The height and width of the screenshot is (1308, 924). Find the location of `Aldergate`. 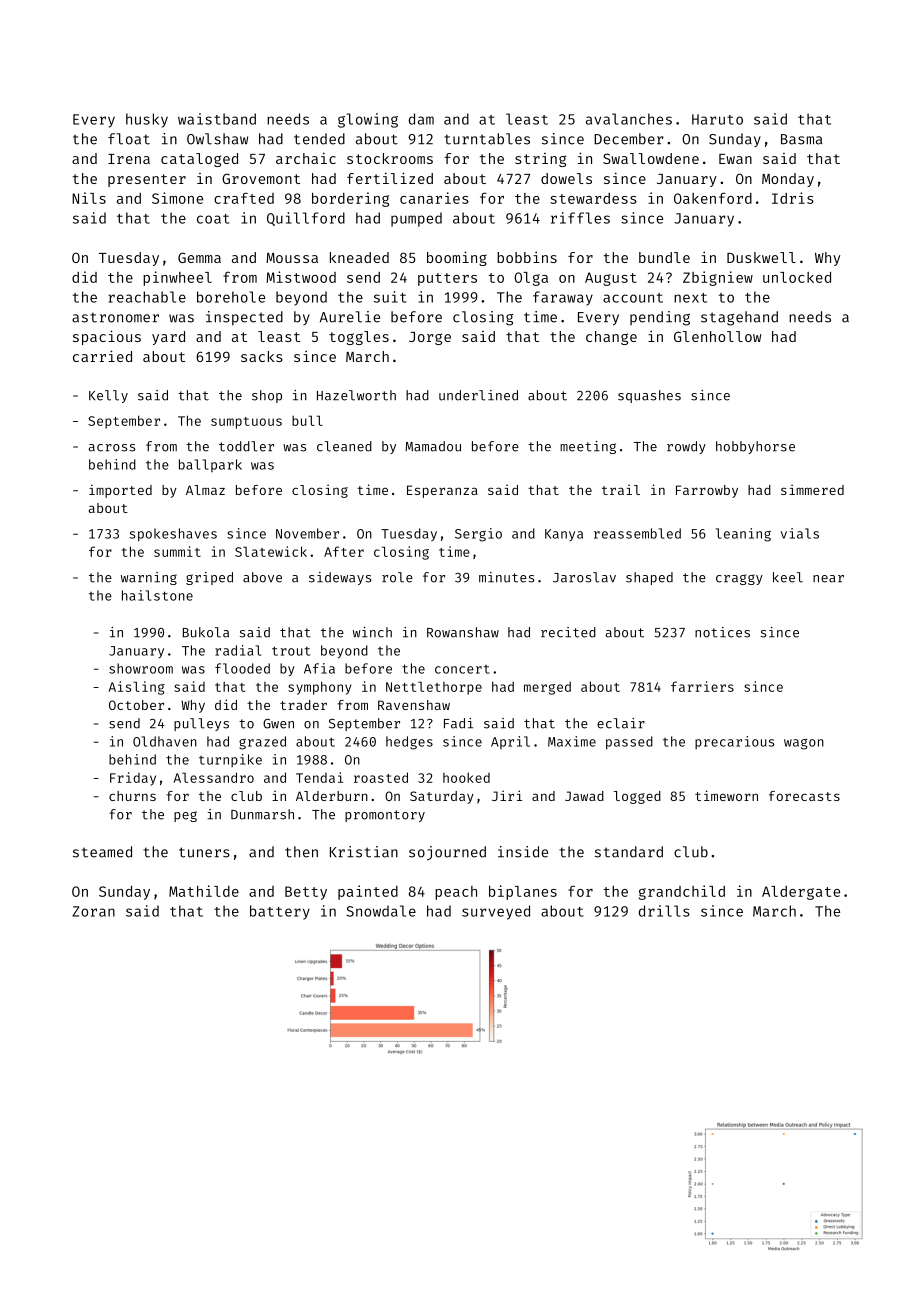

Aldergate is located at coordinates (801, 893).
